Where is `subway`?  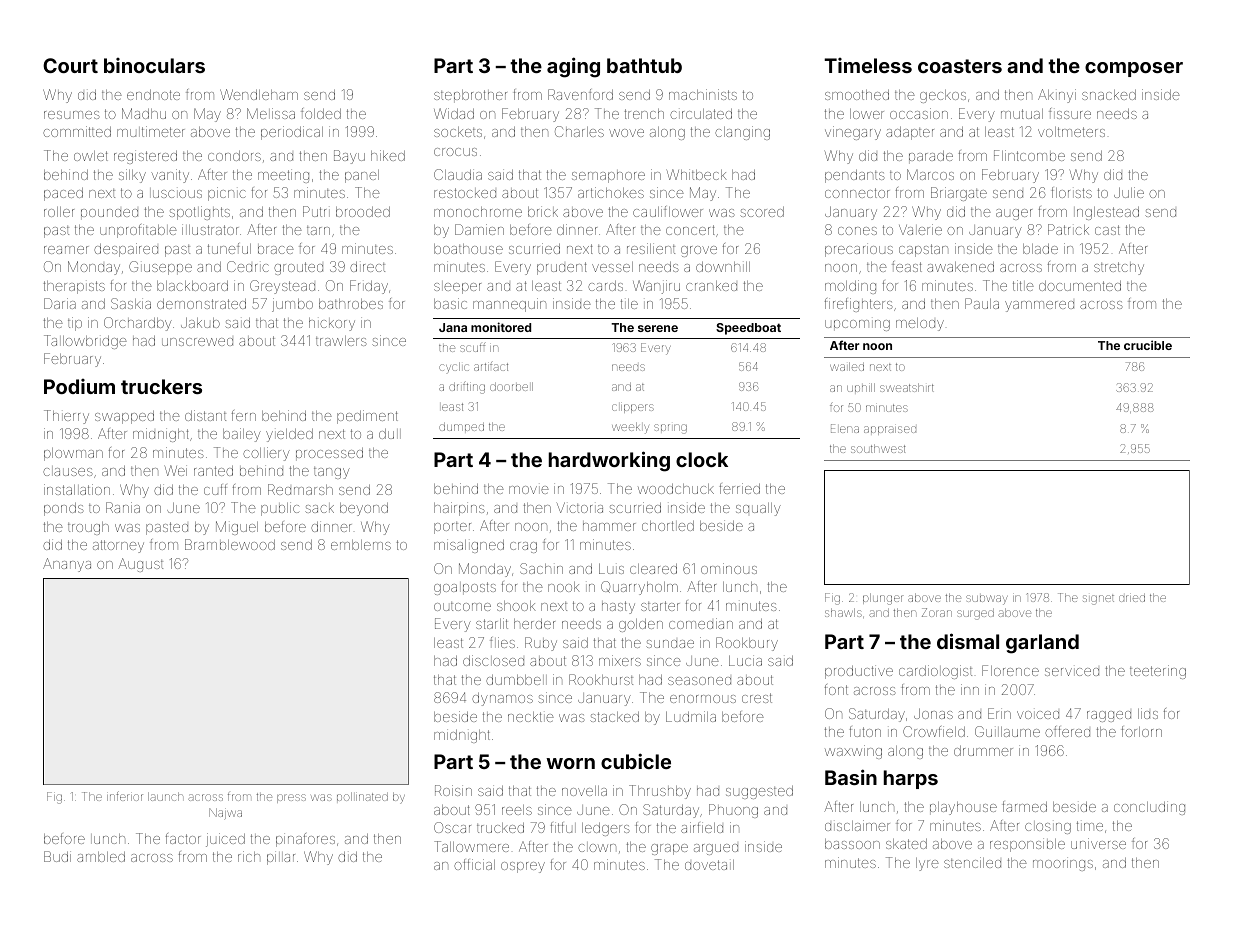 subway is located at coordinates (987, 600).
